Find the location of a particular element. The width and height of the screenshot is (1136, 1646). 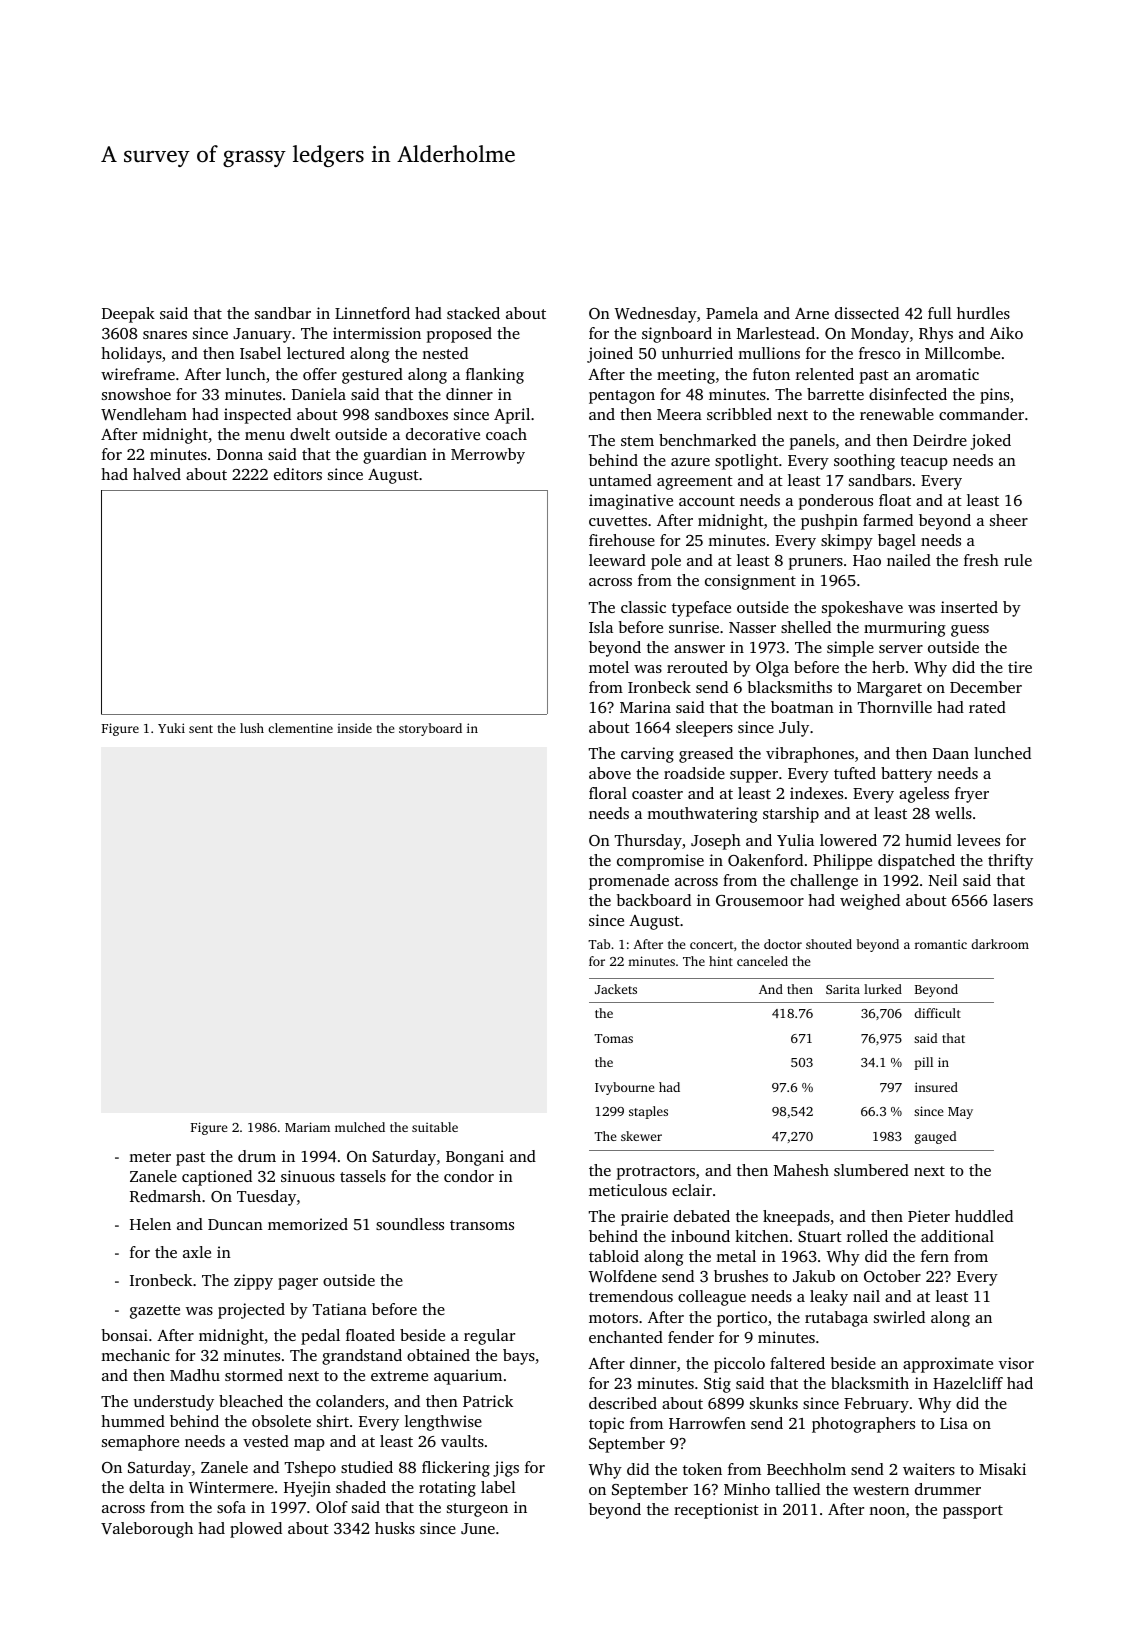

relented is located at coordinates (825, 374).
